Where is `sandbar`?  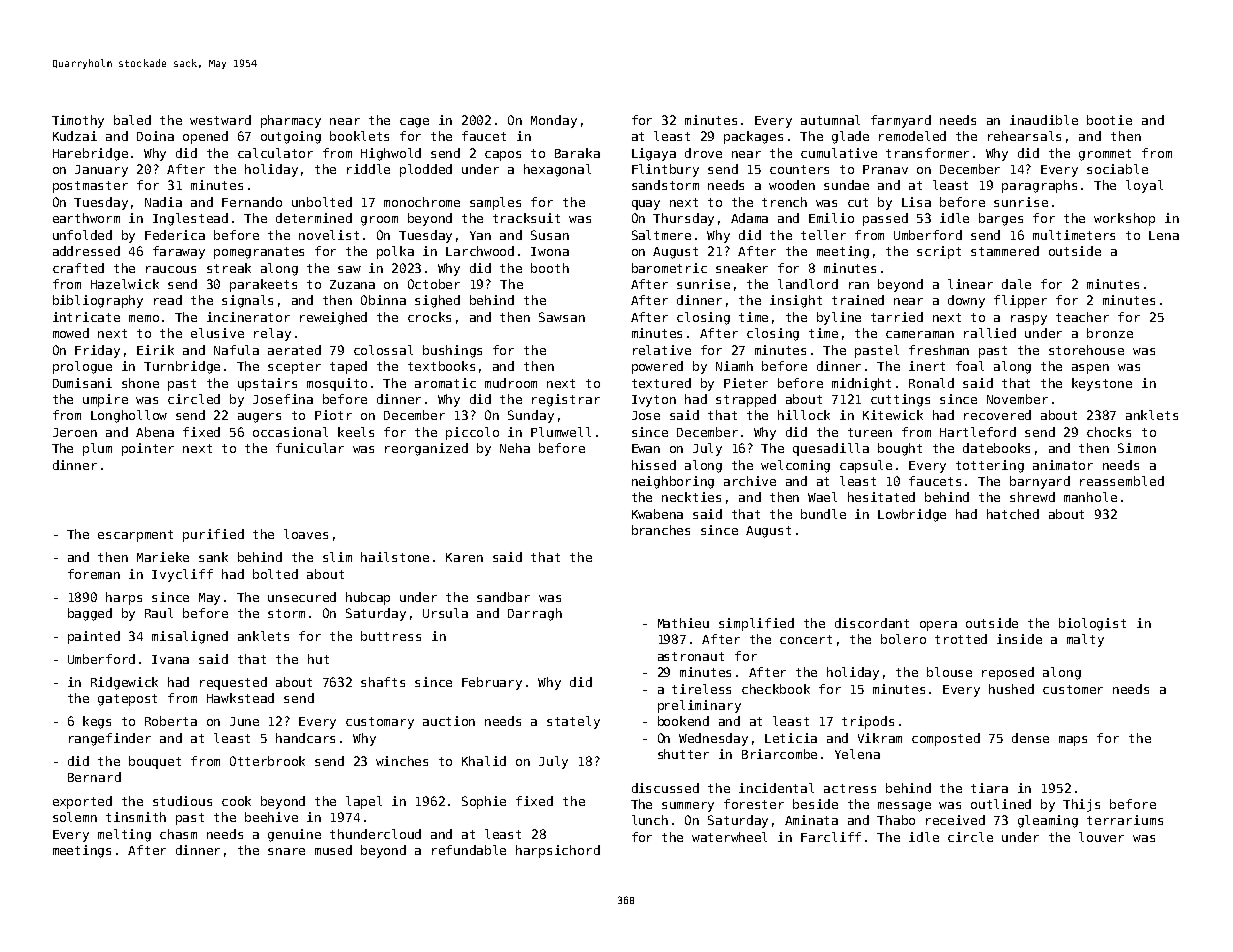
sandbar is located at coordinates (503, 597).
